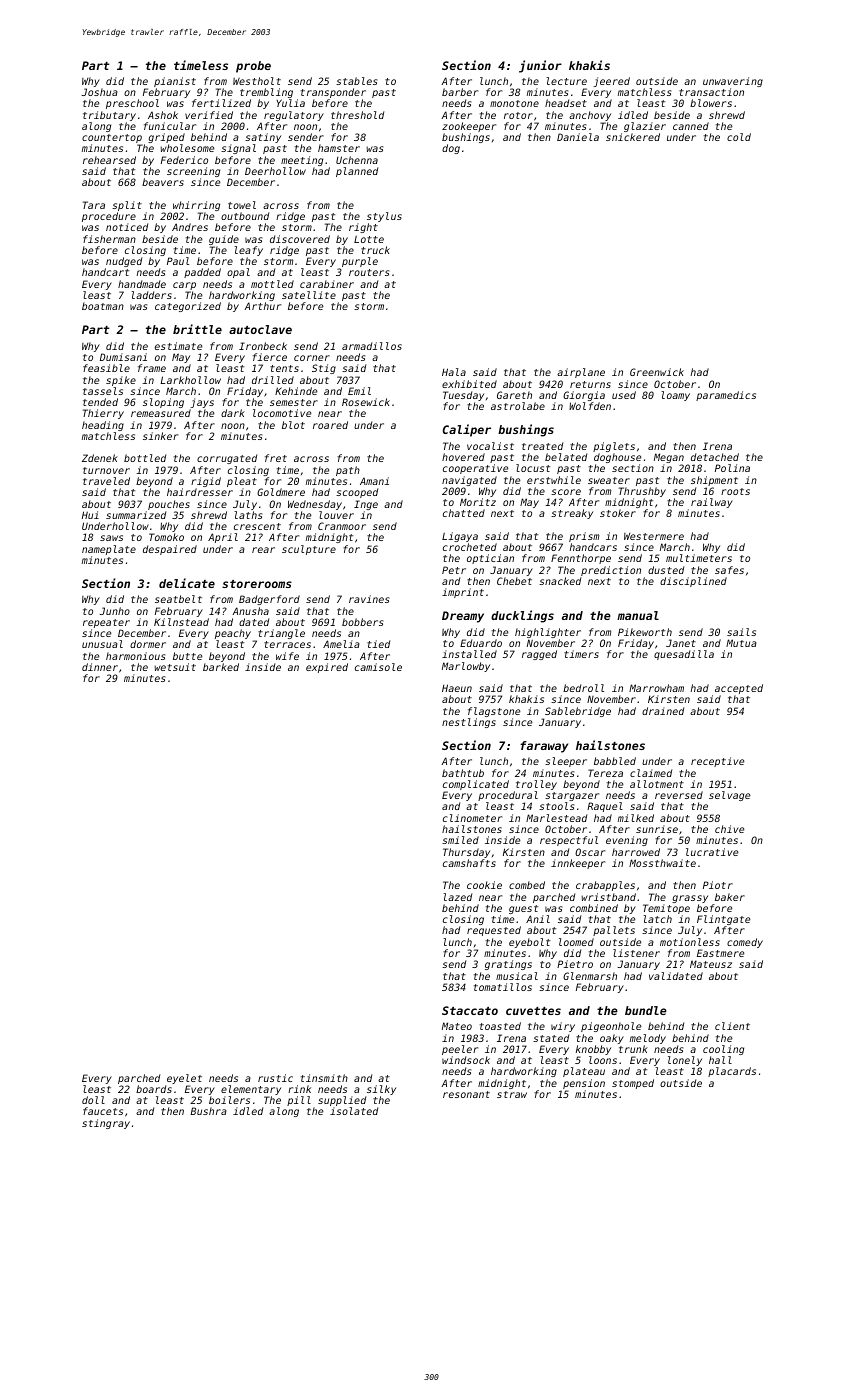 The height and width of the screenshot is (1400, 849). Describe the element at coordinates (469, 863) in the screenshot. I see `camshafts` at that location.
